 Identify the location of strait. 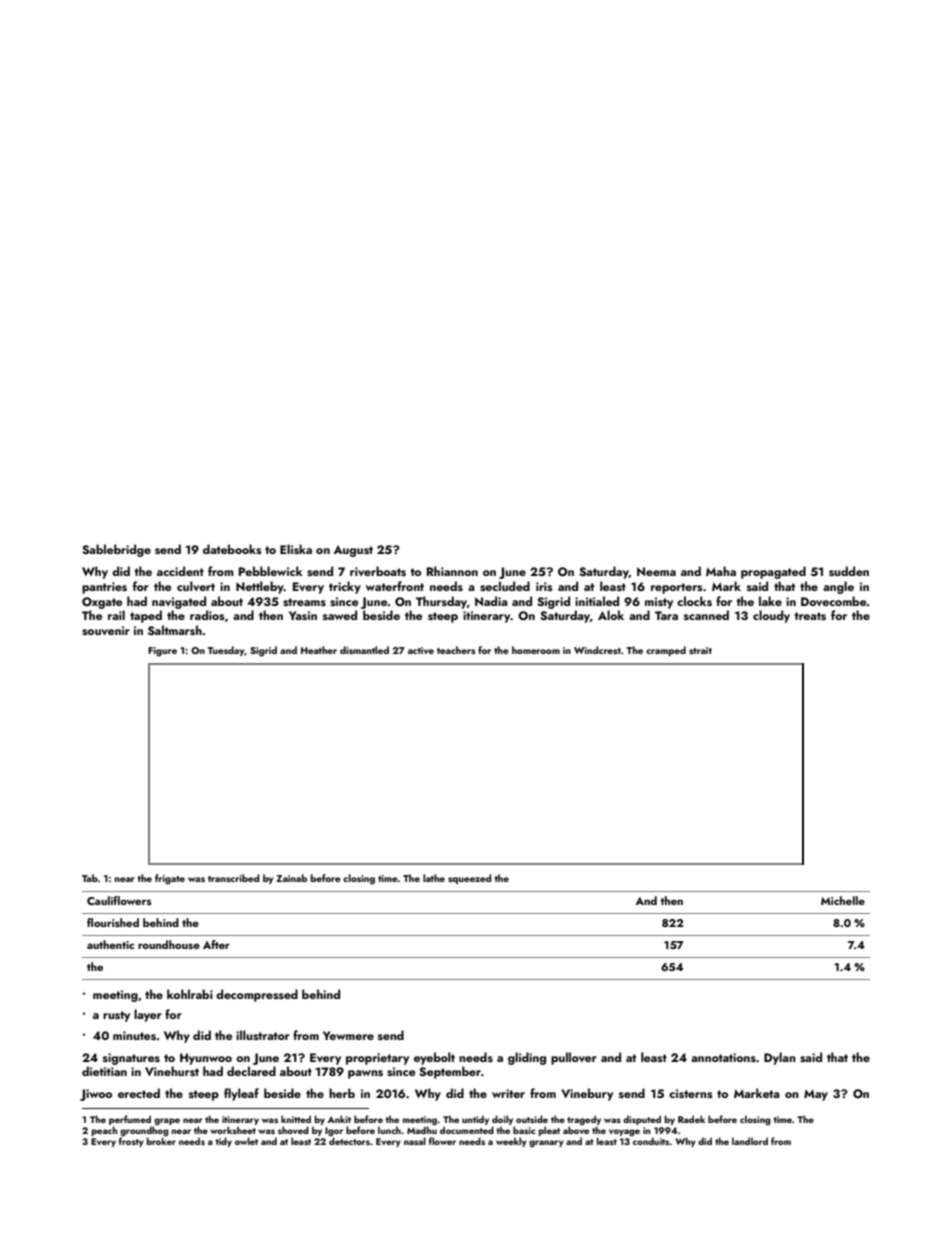
(700, 650).
